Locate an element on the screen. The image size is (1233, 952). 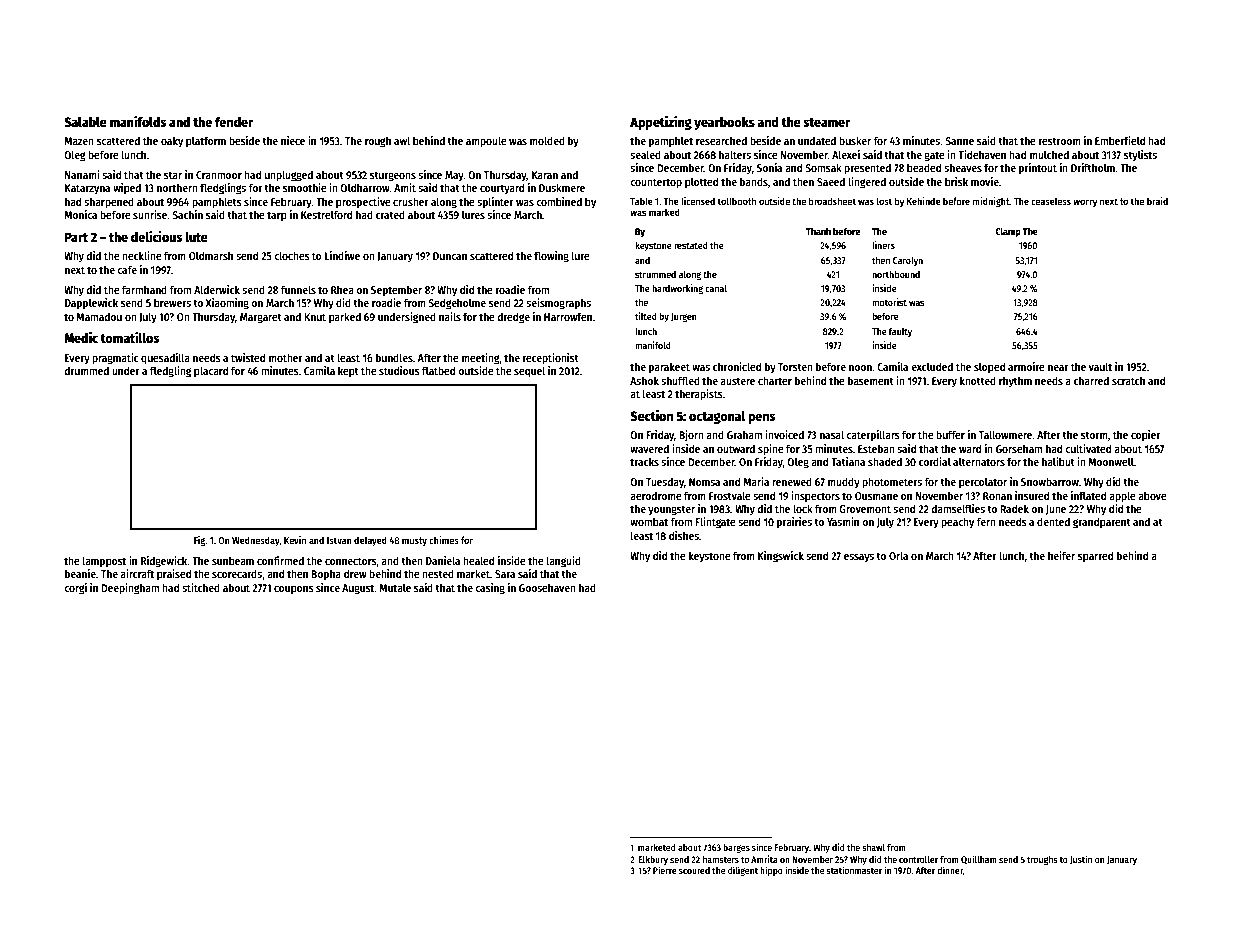
Goosehaven is located at coordinates (547, 587).
